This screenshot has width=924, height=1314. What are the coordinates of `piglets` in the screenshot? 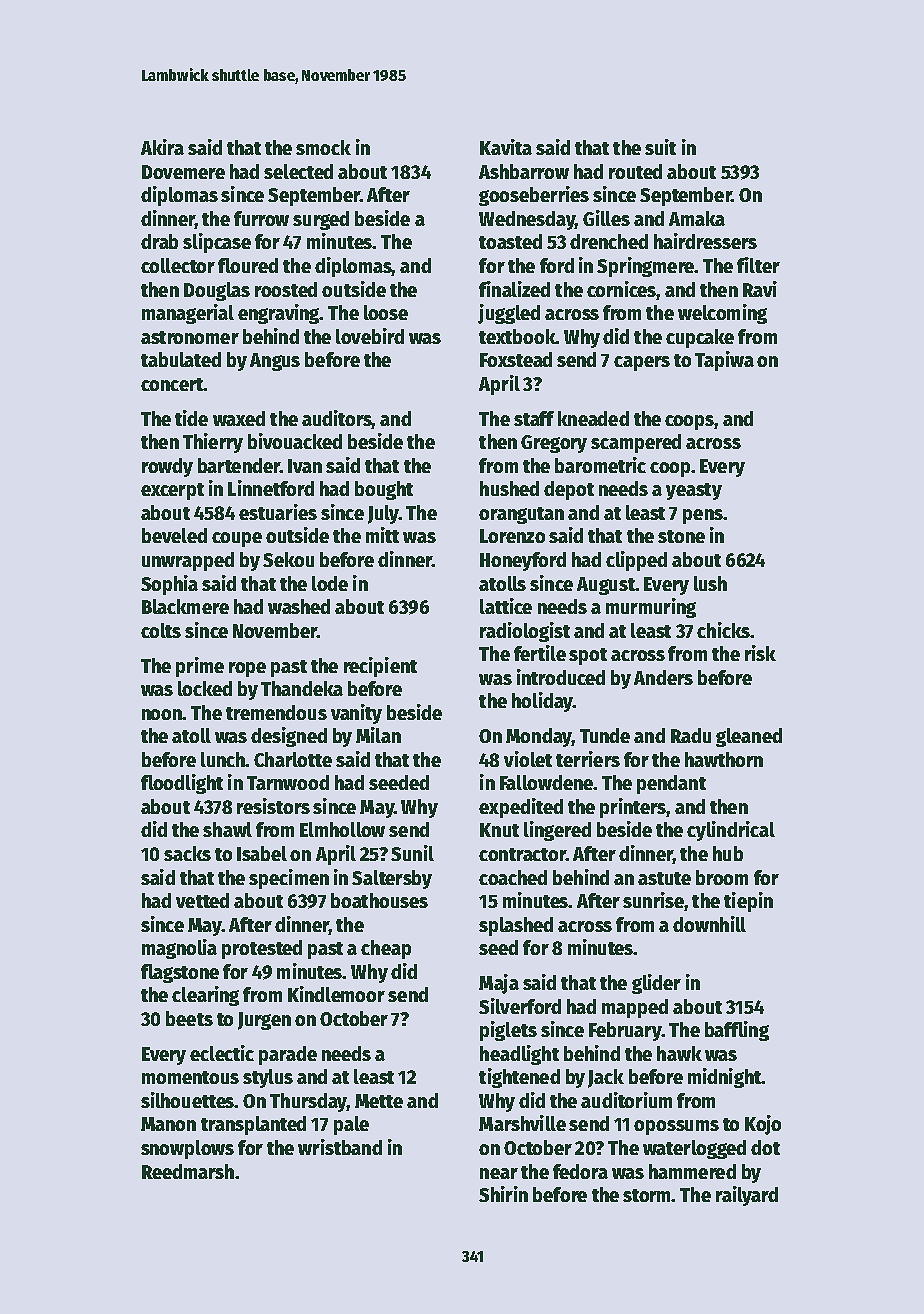 It's located at (508, 1031).
